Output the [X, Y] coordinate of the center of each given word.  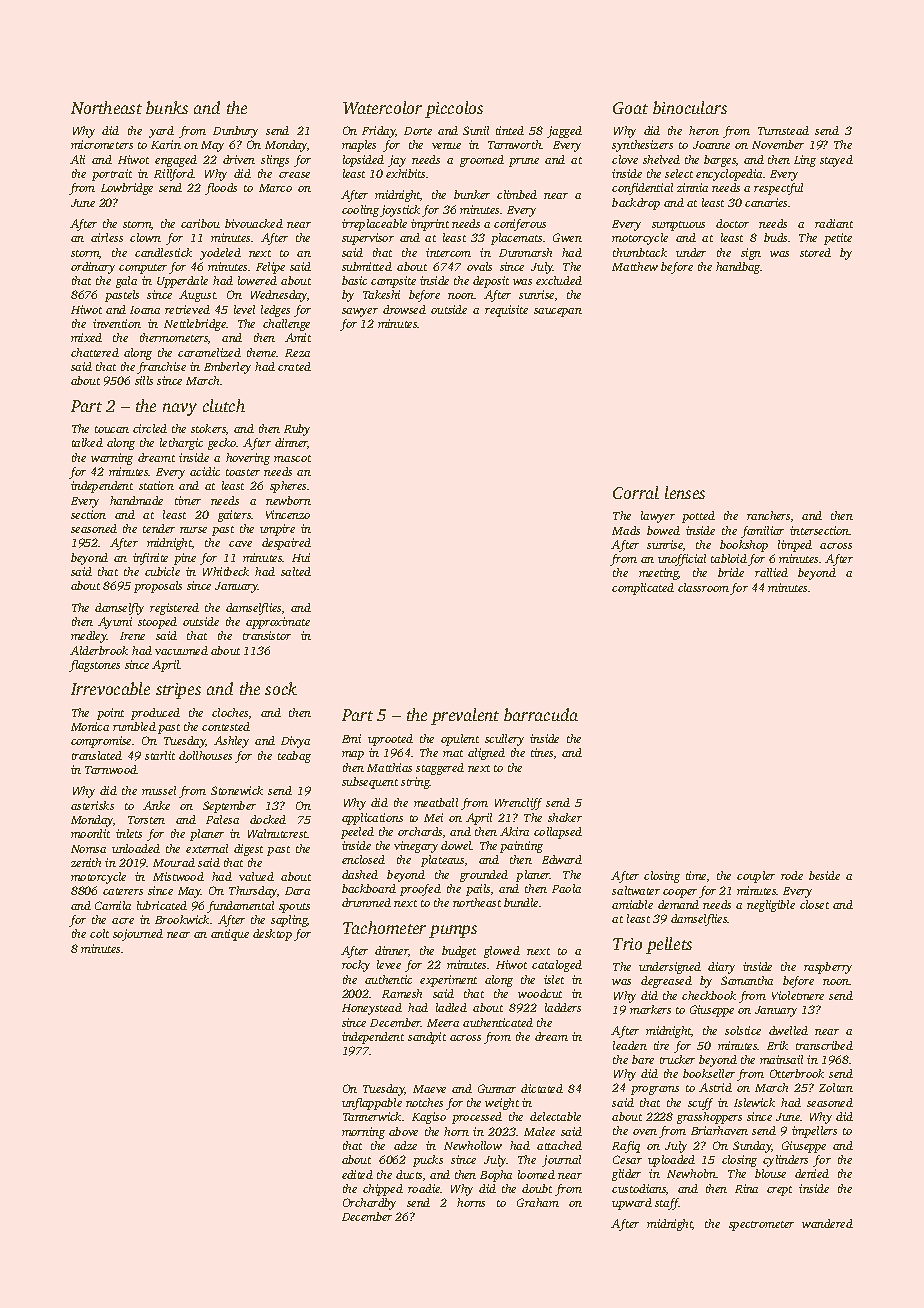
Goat [630, 108]
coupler [756, 877]
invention [117, 323]
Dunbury [235, 132]
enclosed [363, 859]
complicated [643, 589]
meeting [659, 574]
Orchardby [369, 1204]
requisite [506, 311]
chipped [383, 1190]
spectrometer [761, 1226]
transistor [267, 635]
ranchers [768, 515]
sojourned [138, 935]
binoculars [690, 107]
